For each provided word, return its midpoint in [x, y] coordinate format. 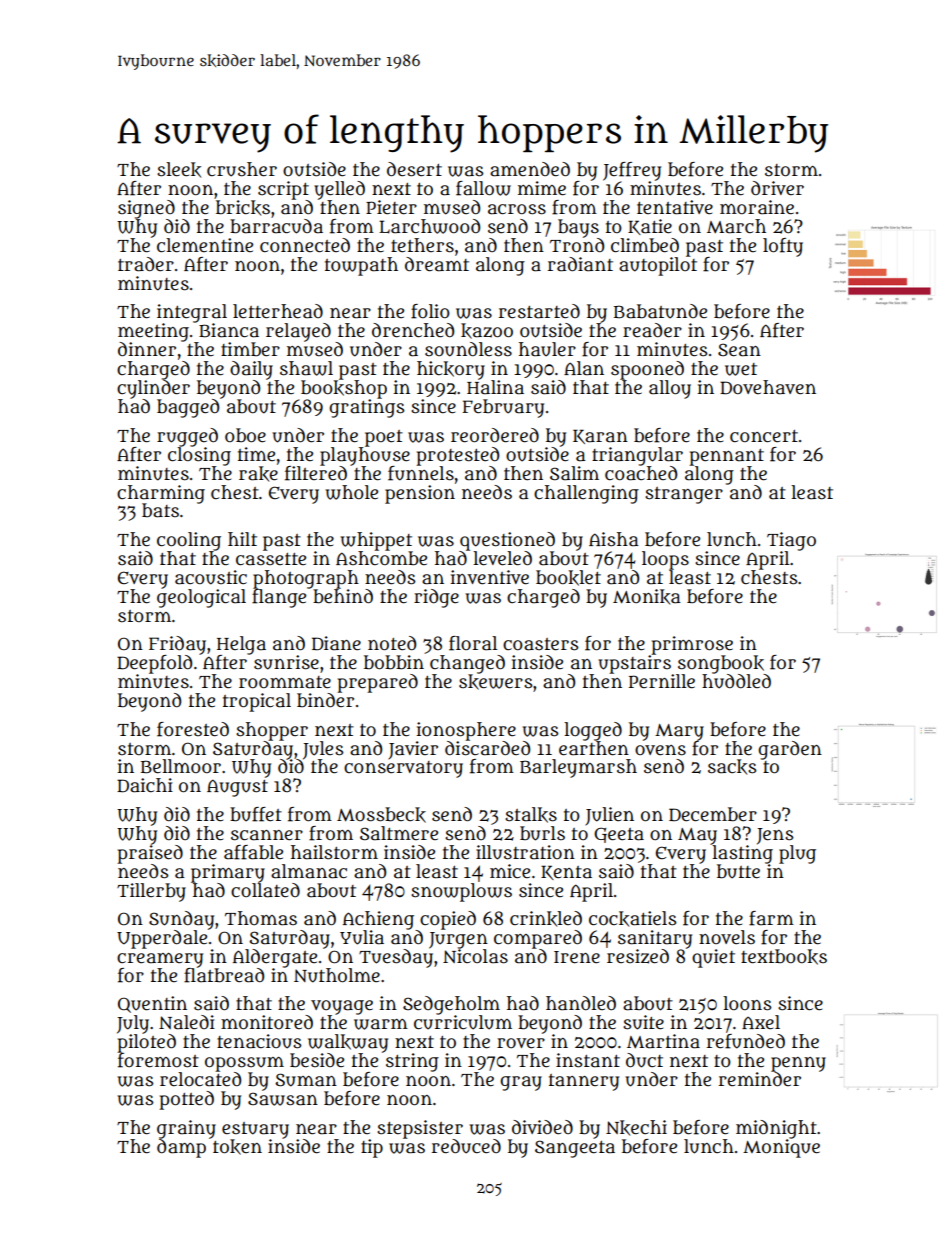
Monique [781, 1148]
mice [510, 871]
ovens [660, 750]
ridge [436, 598]
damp [181, 1148]
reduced [466, 1146]
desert [414, 169]
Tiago [791, 541]
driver [777, 188]
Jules [323, 750]
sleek [179, 170]
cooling [189, 541]
